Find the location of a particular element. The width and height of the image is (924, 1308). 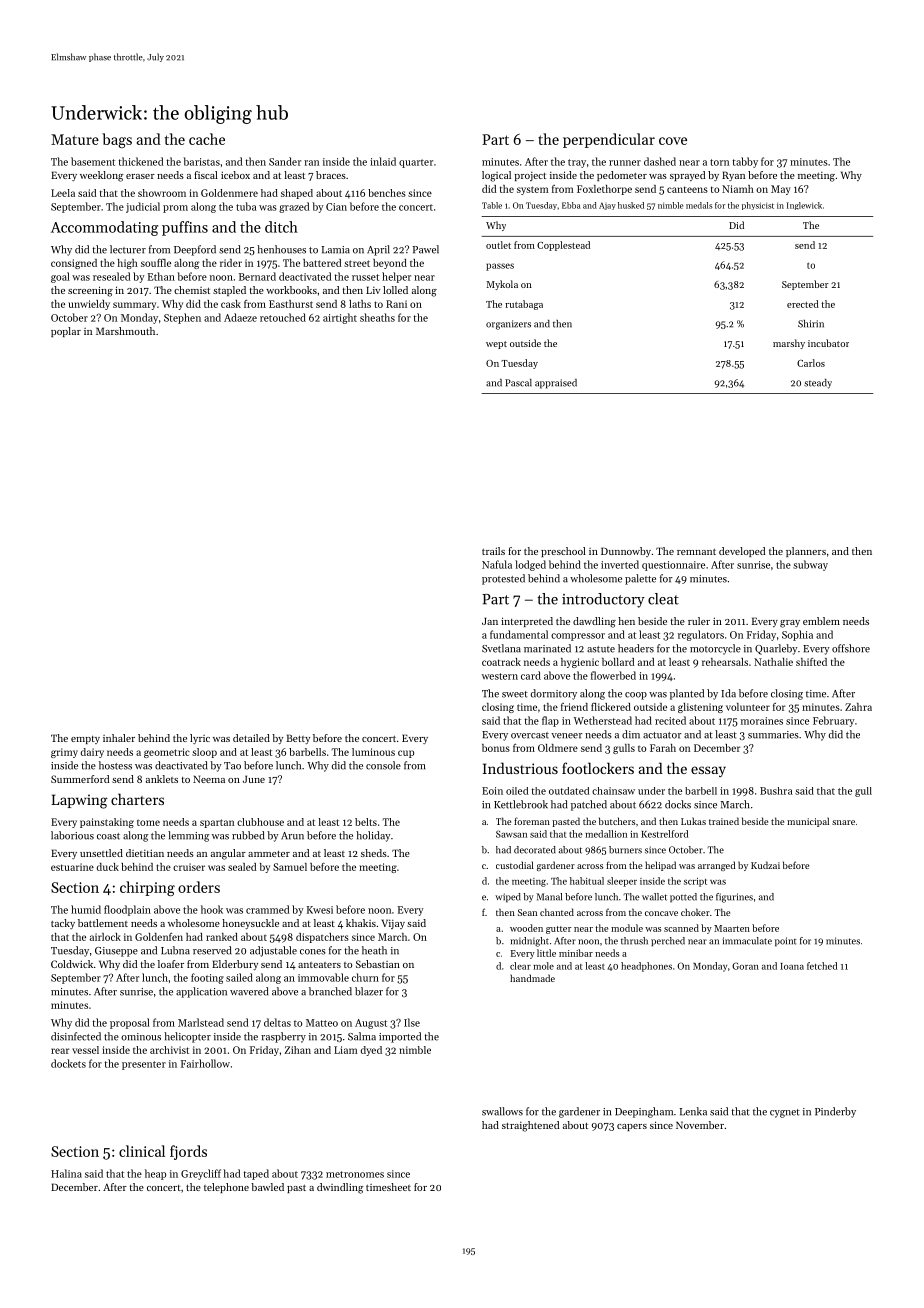

poplar is located at coordinates (66, 332).
